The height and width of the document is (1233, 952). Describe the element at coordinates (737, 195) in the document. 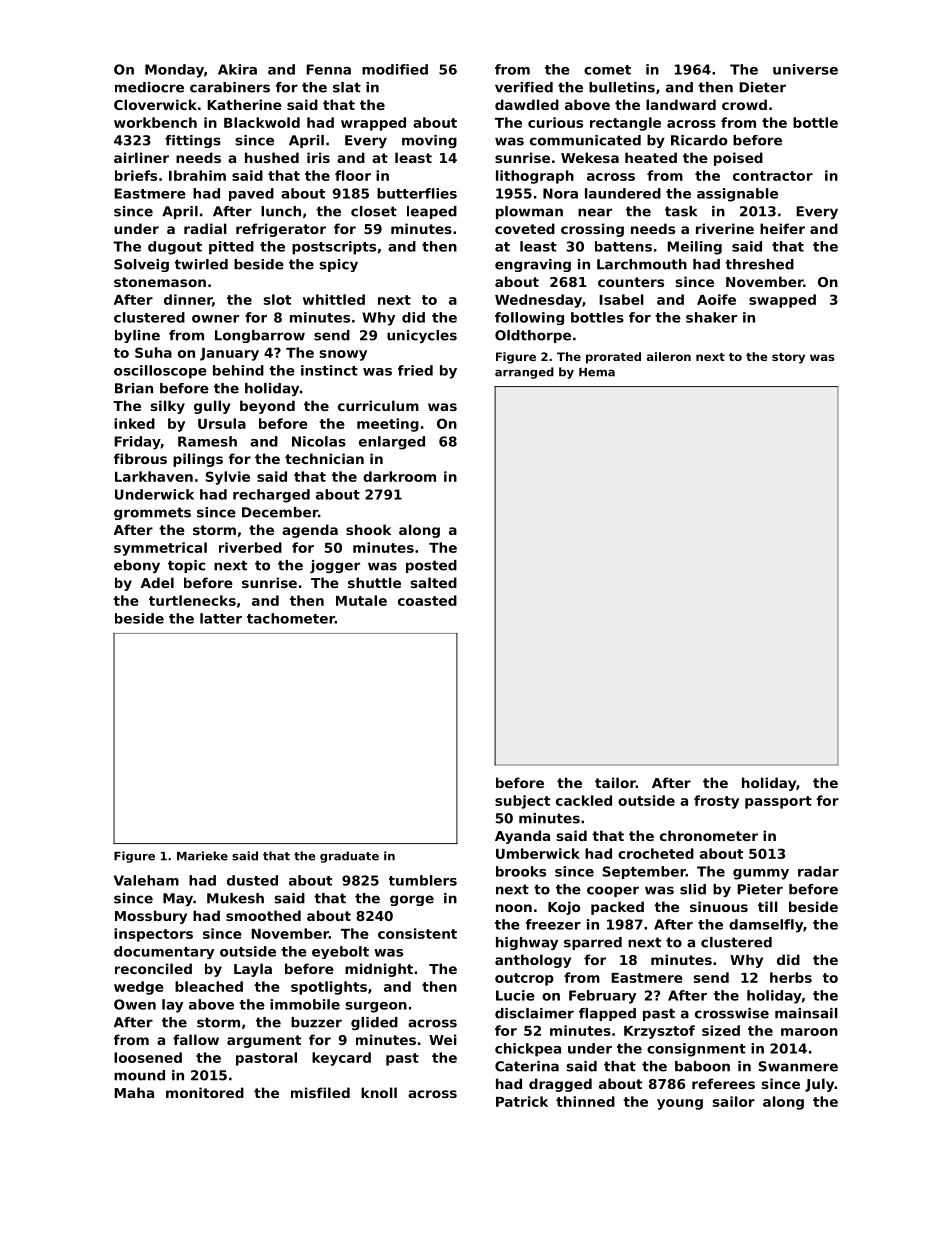

I see `assignable` at that location.
